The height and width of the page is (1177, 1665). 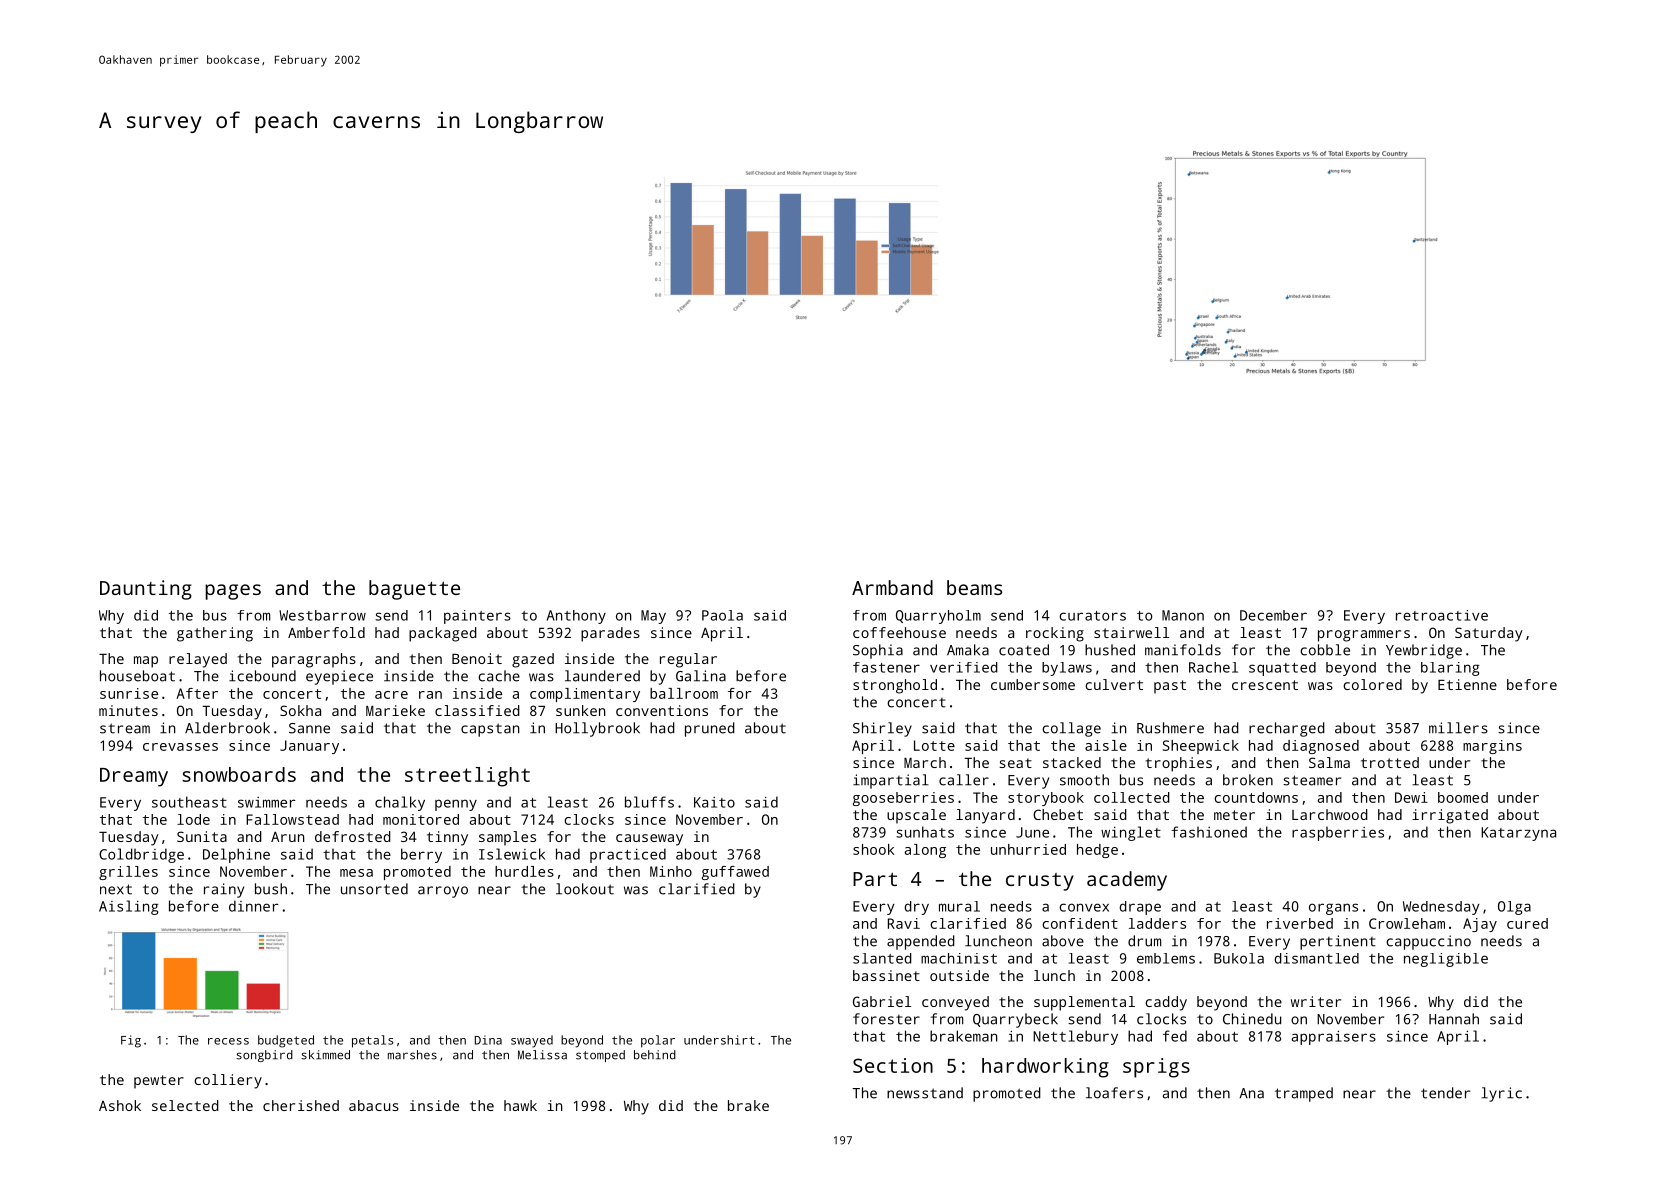 I want to click on academy, so click(x=1127, y=881).
